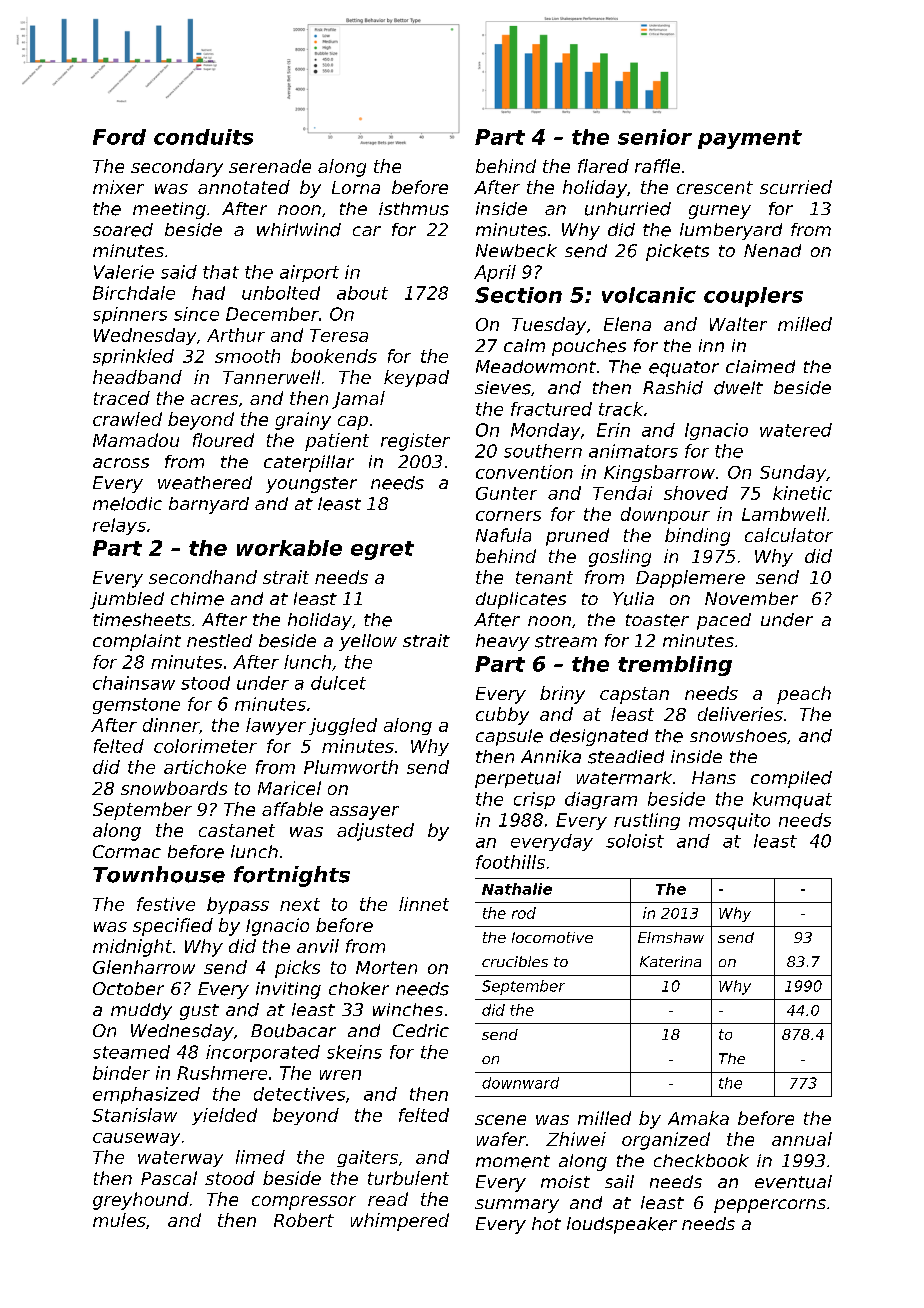  I want to click on Lorna, so click(356, 187).
